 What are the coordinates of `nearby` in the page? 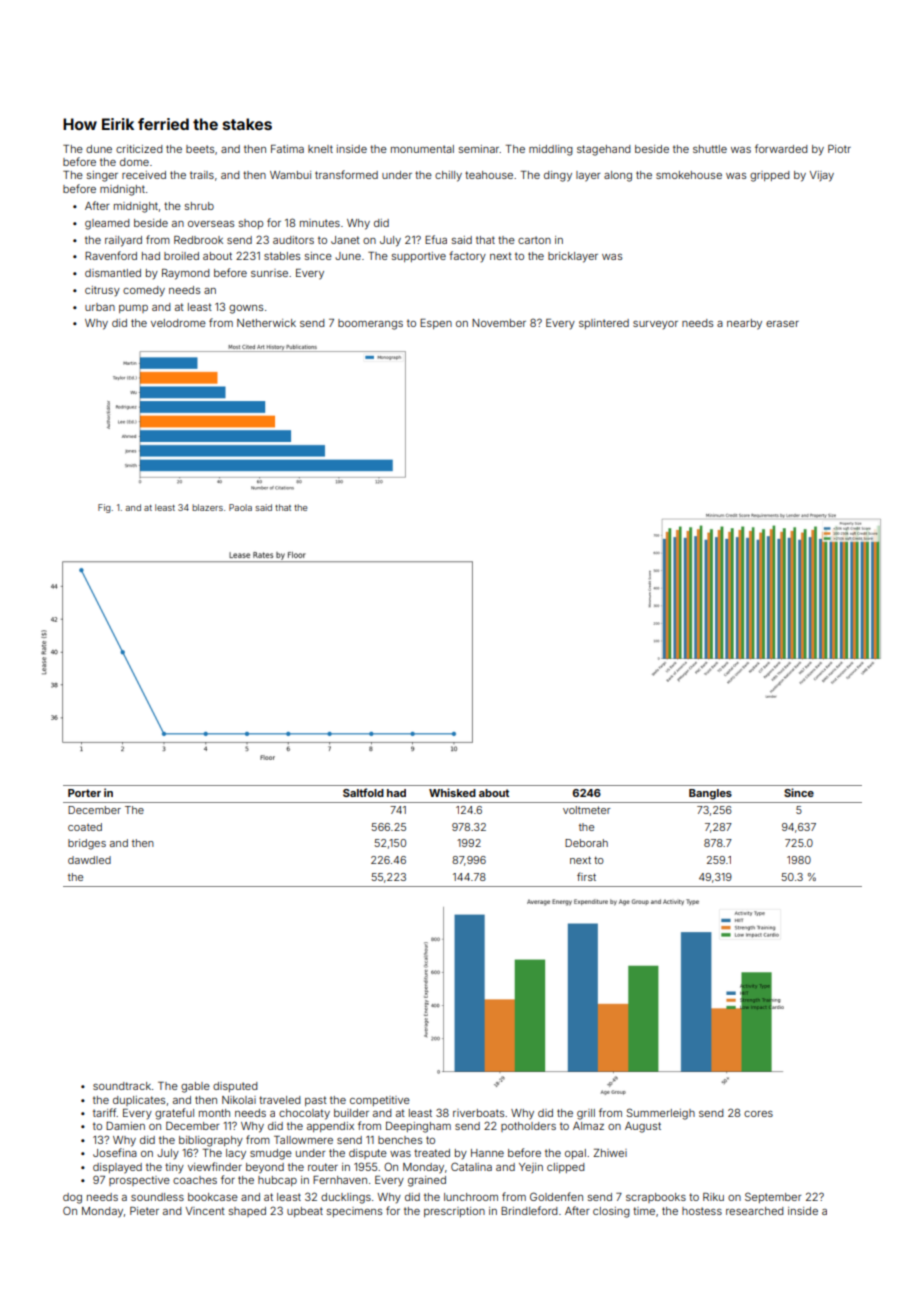 It's located at (744, 324).
